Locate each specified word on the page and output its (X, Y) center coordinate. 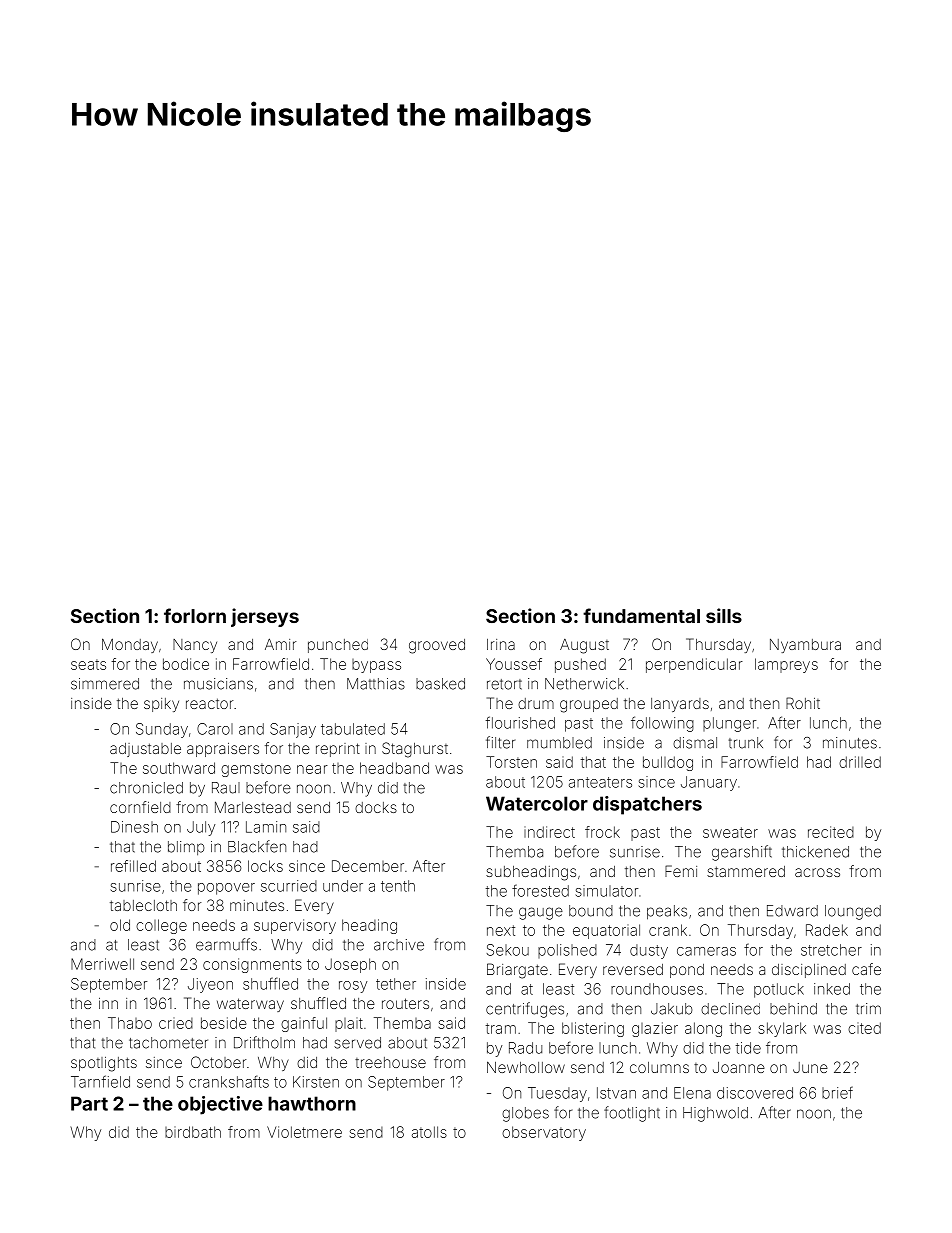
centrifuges (525, 1010)
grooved (437, 646)
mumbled (559, 743)
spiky (161, 705)
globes (525, 1114)
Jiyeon (210, 985)
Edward (792, 911)
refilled (133, 866)
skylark (782, 1029)
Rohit (803, 703)
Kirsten (316, 1082)
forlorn (195, 615)
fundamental (641, 615)
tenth (398, 886)
